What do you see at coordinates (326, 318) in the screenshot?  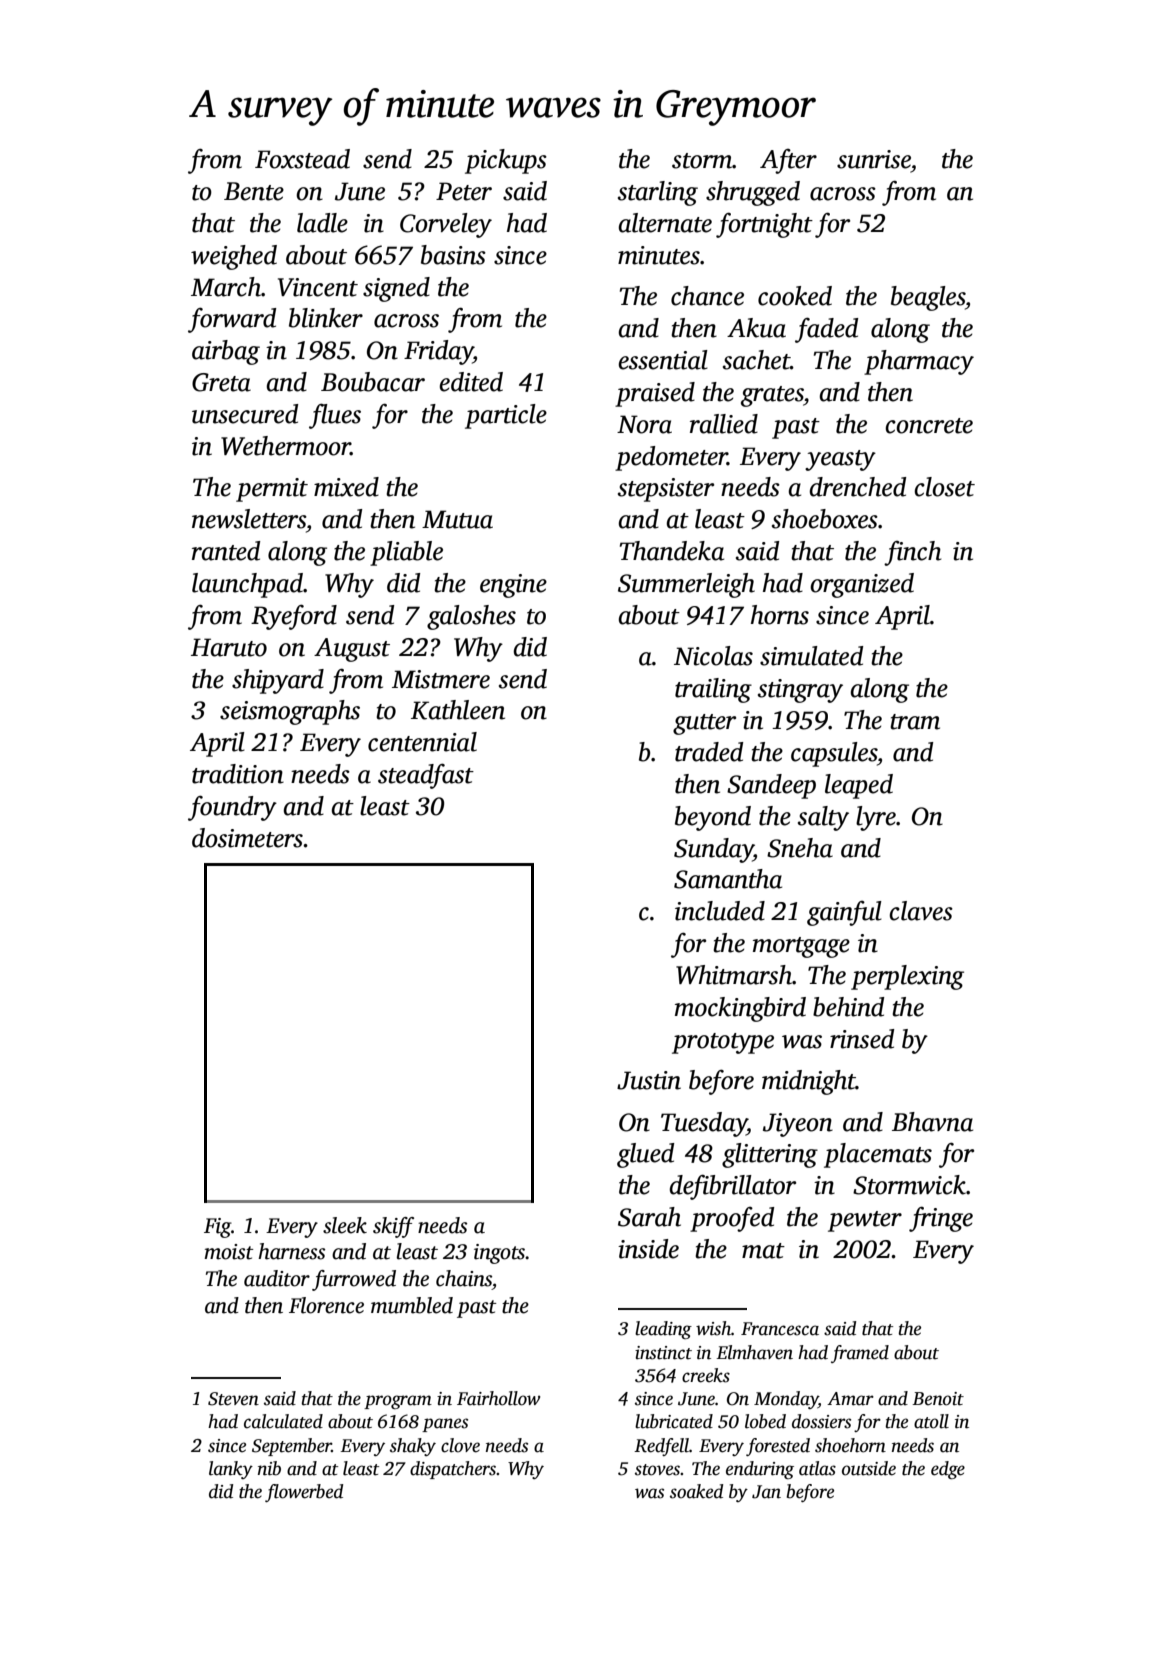 I see `blinker` at bounding box center [326, 318].
